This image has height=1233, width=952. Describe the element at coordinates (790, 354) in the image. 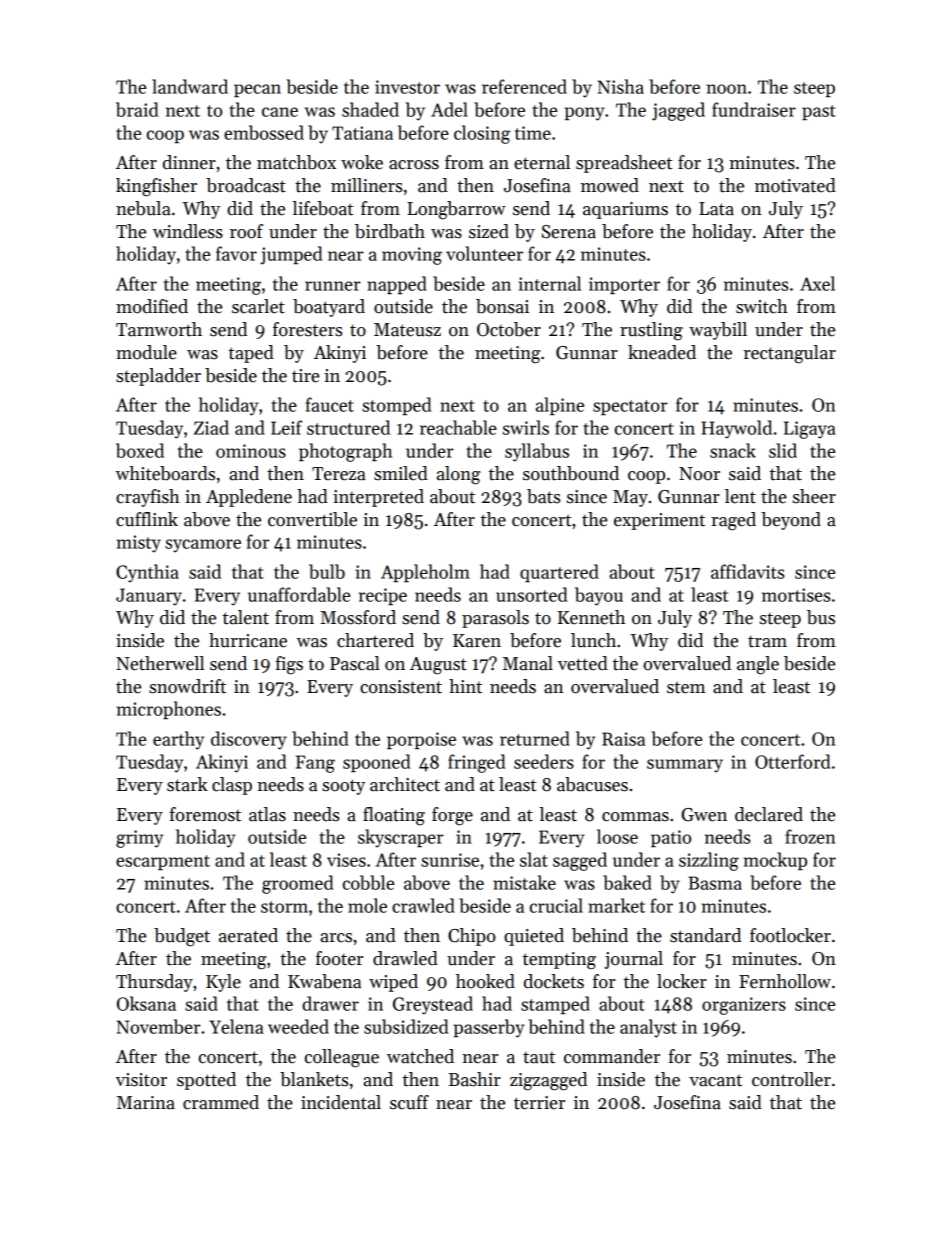

I see `rectangular` at that location.
